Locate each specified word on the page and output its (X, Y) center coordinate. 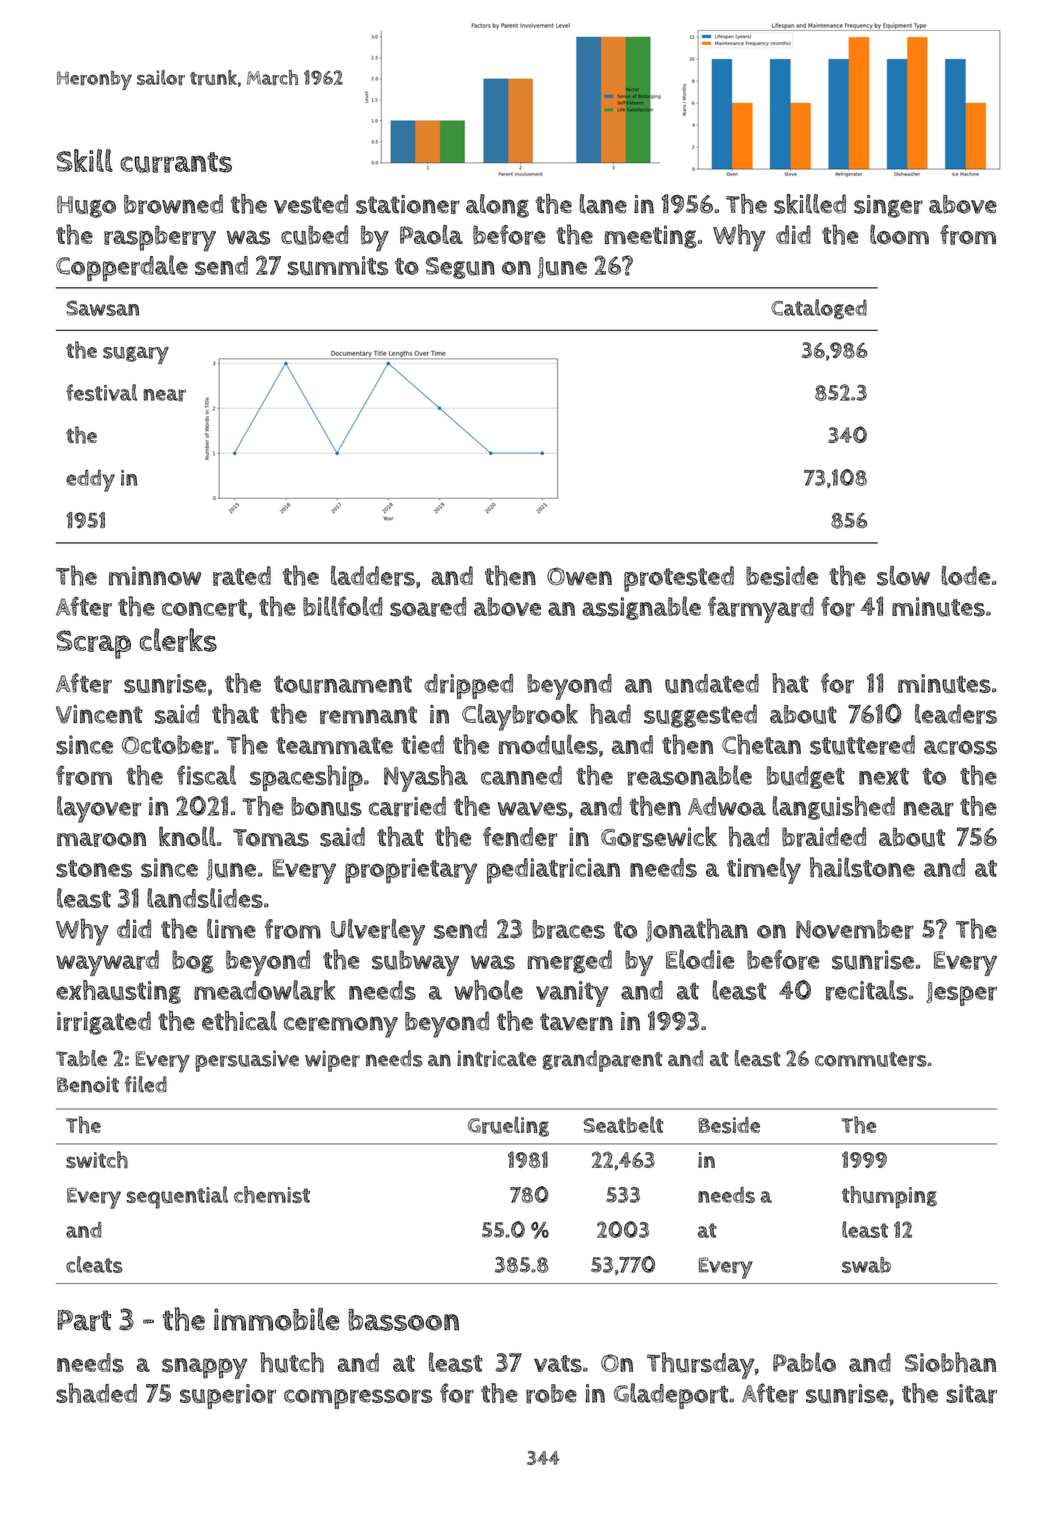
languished (834, 808)
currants (176, 162)
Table (81, 1058)
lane (603, 204)
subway (415, 963)
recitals (867, 990)
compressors (358, 1399)
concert (204, 608)
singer (888, 206)
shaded (96, 1393)
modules (548, 744)
